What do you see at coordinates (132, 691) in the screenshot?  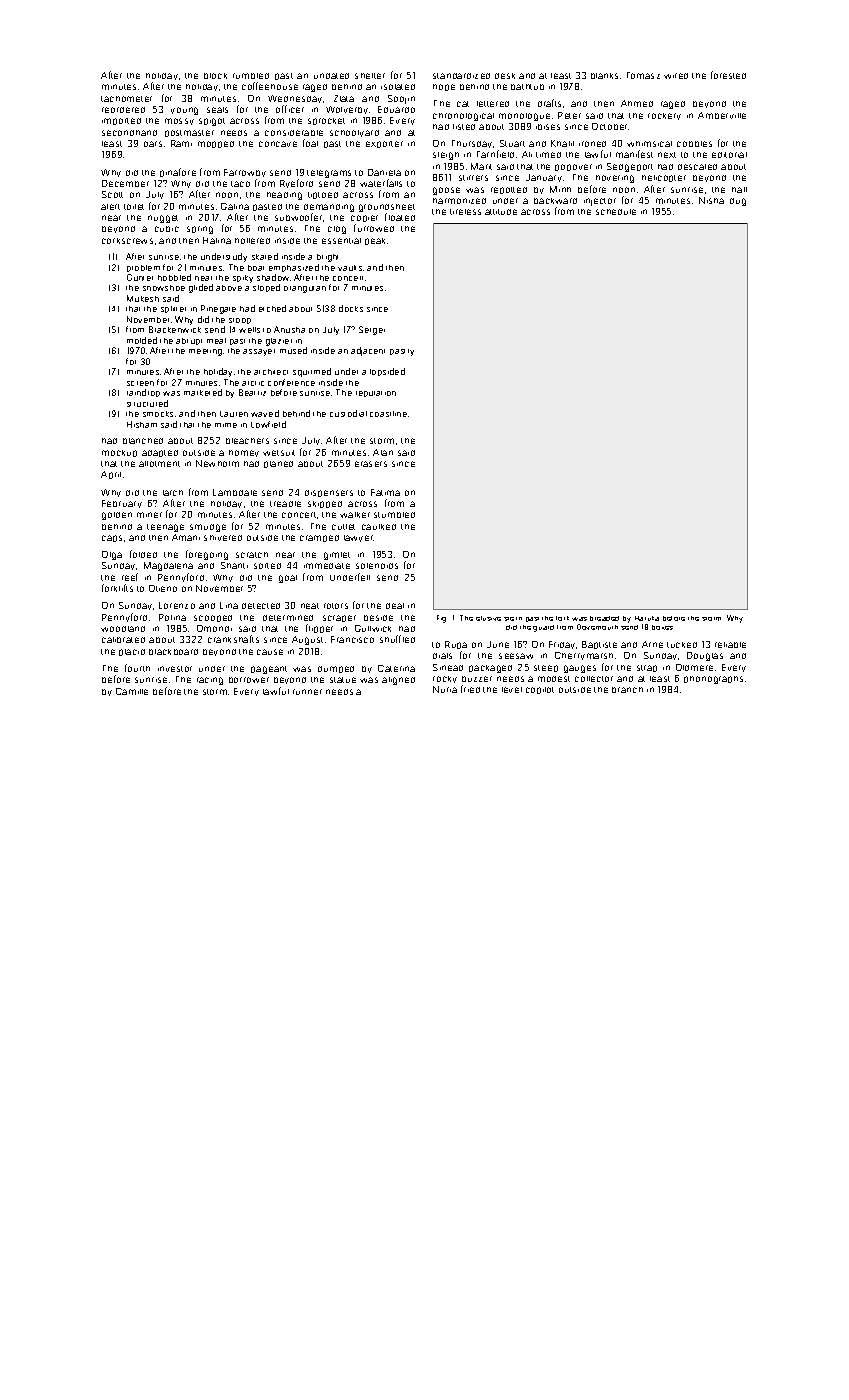 I see `Camille` at bounding box center [132, 691].
